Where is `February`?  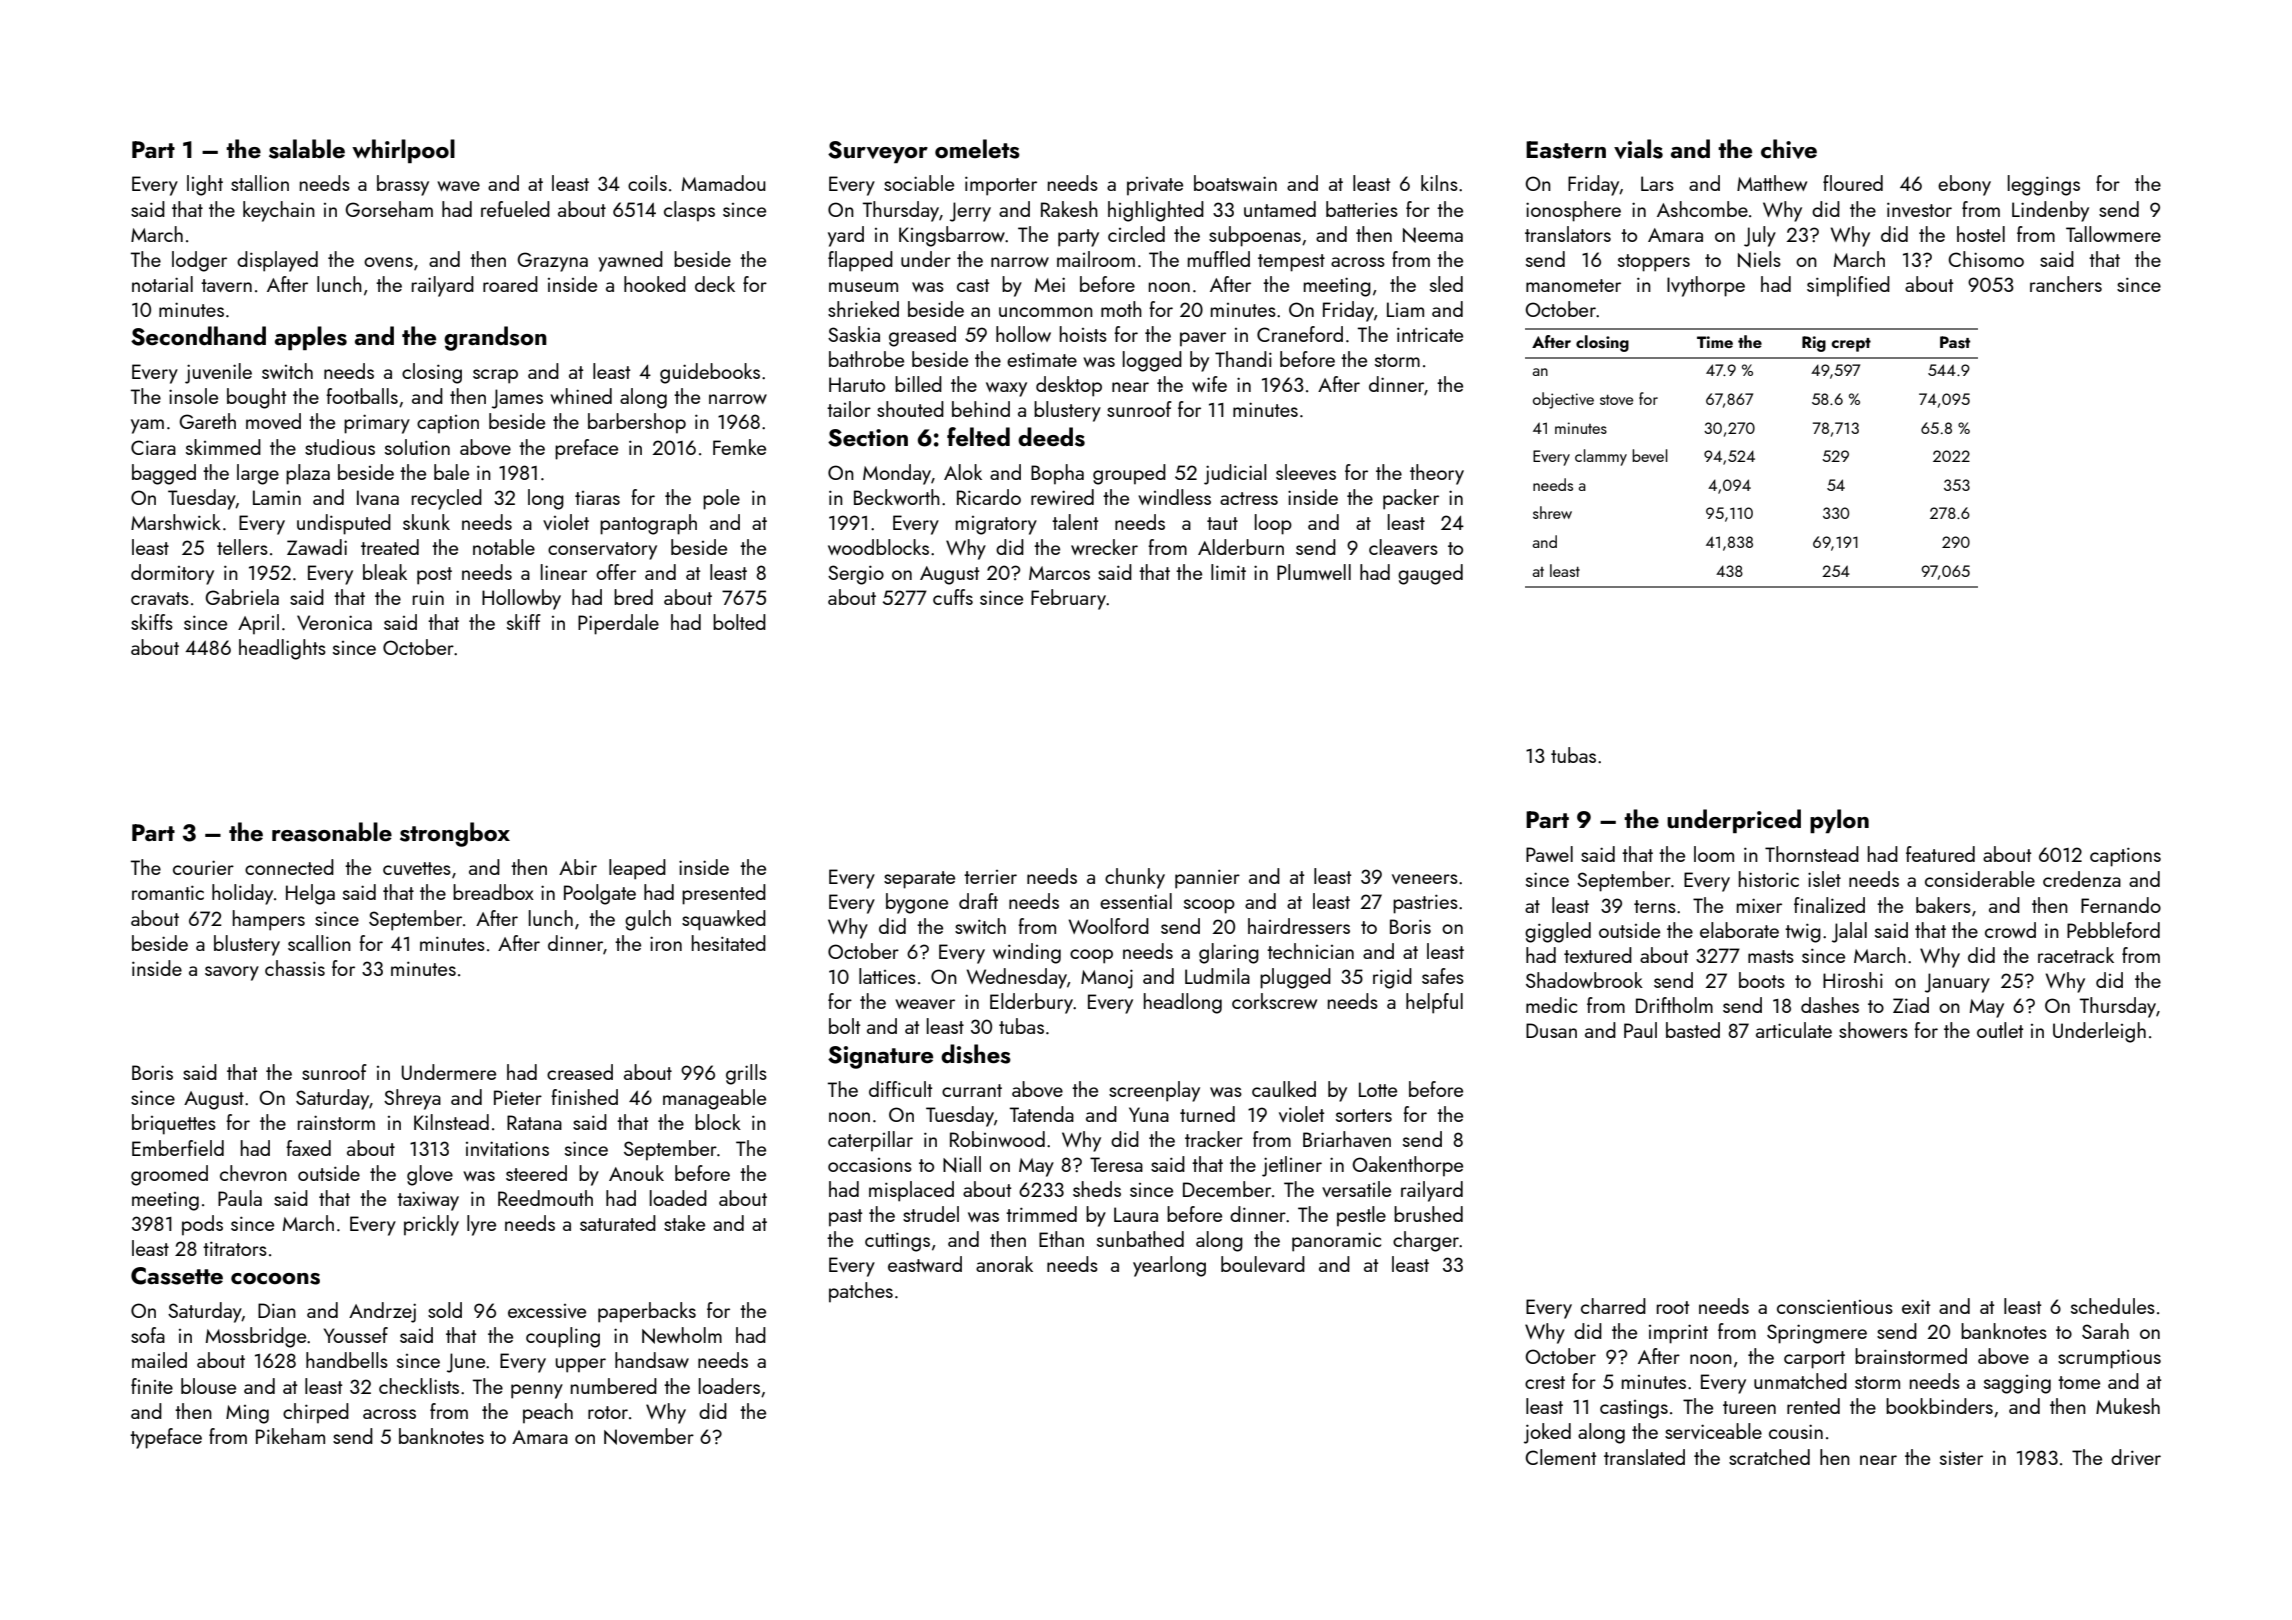 February is located at coordinates (1068, 599).
